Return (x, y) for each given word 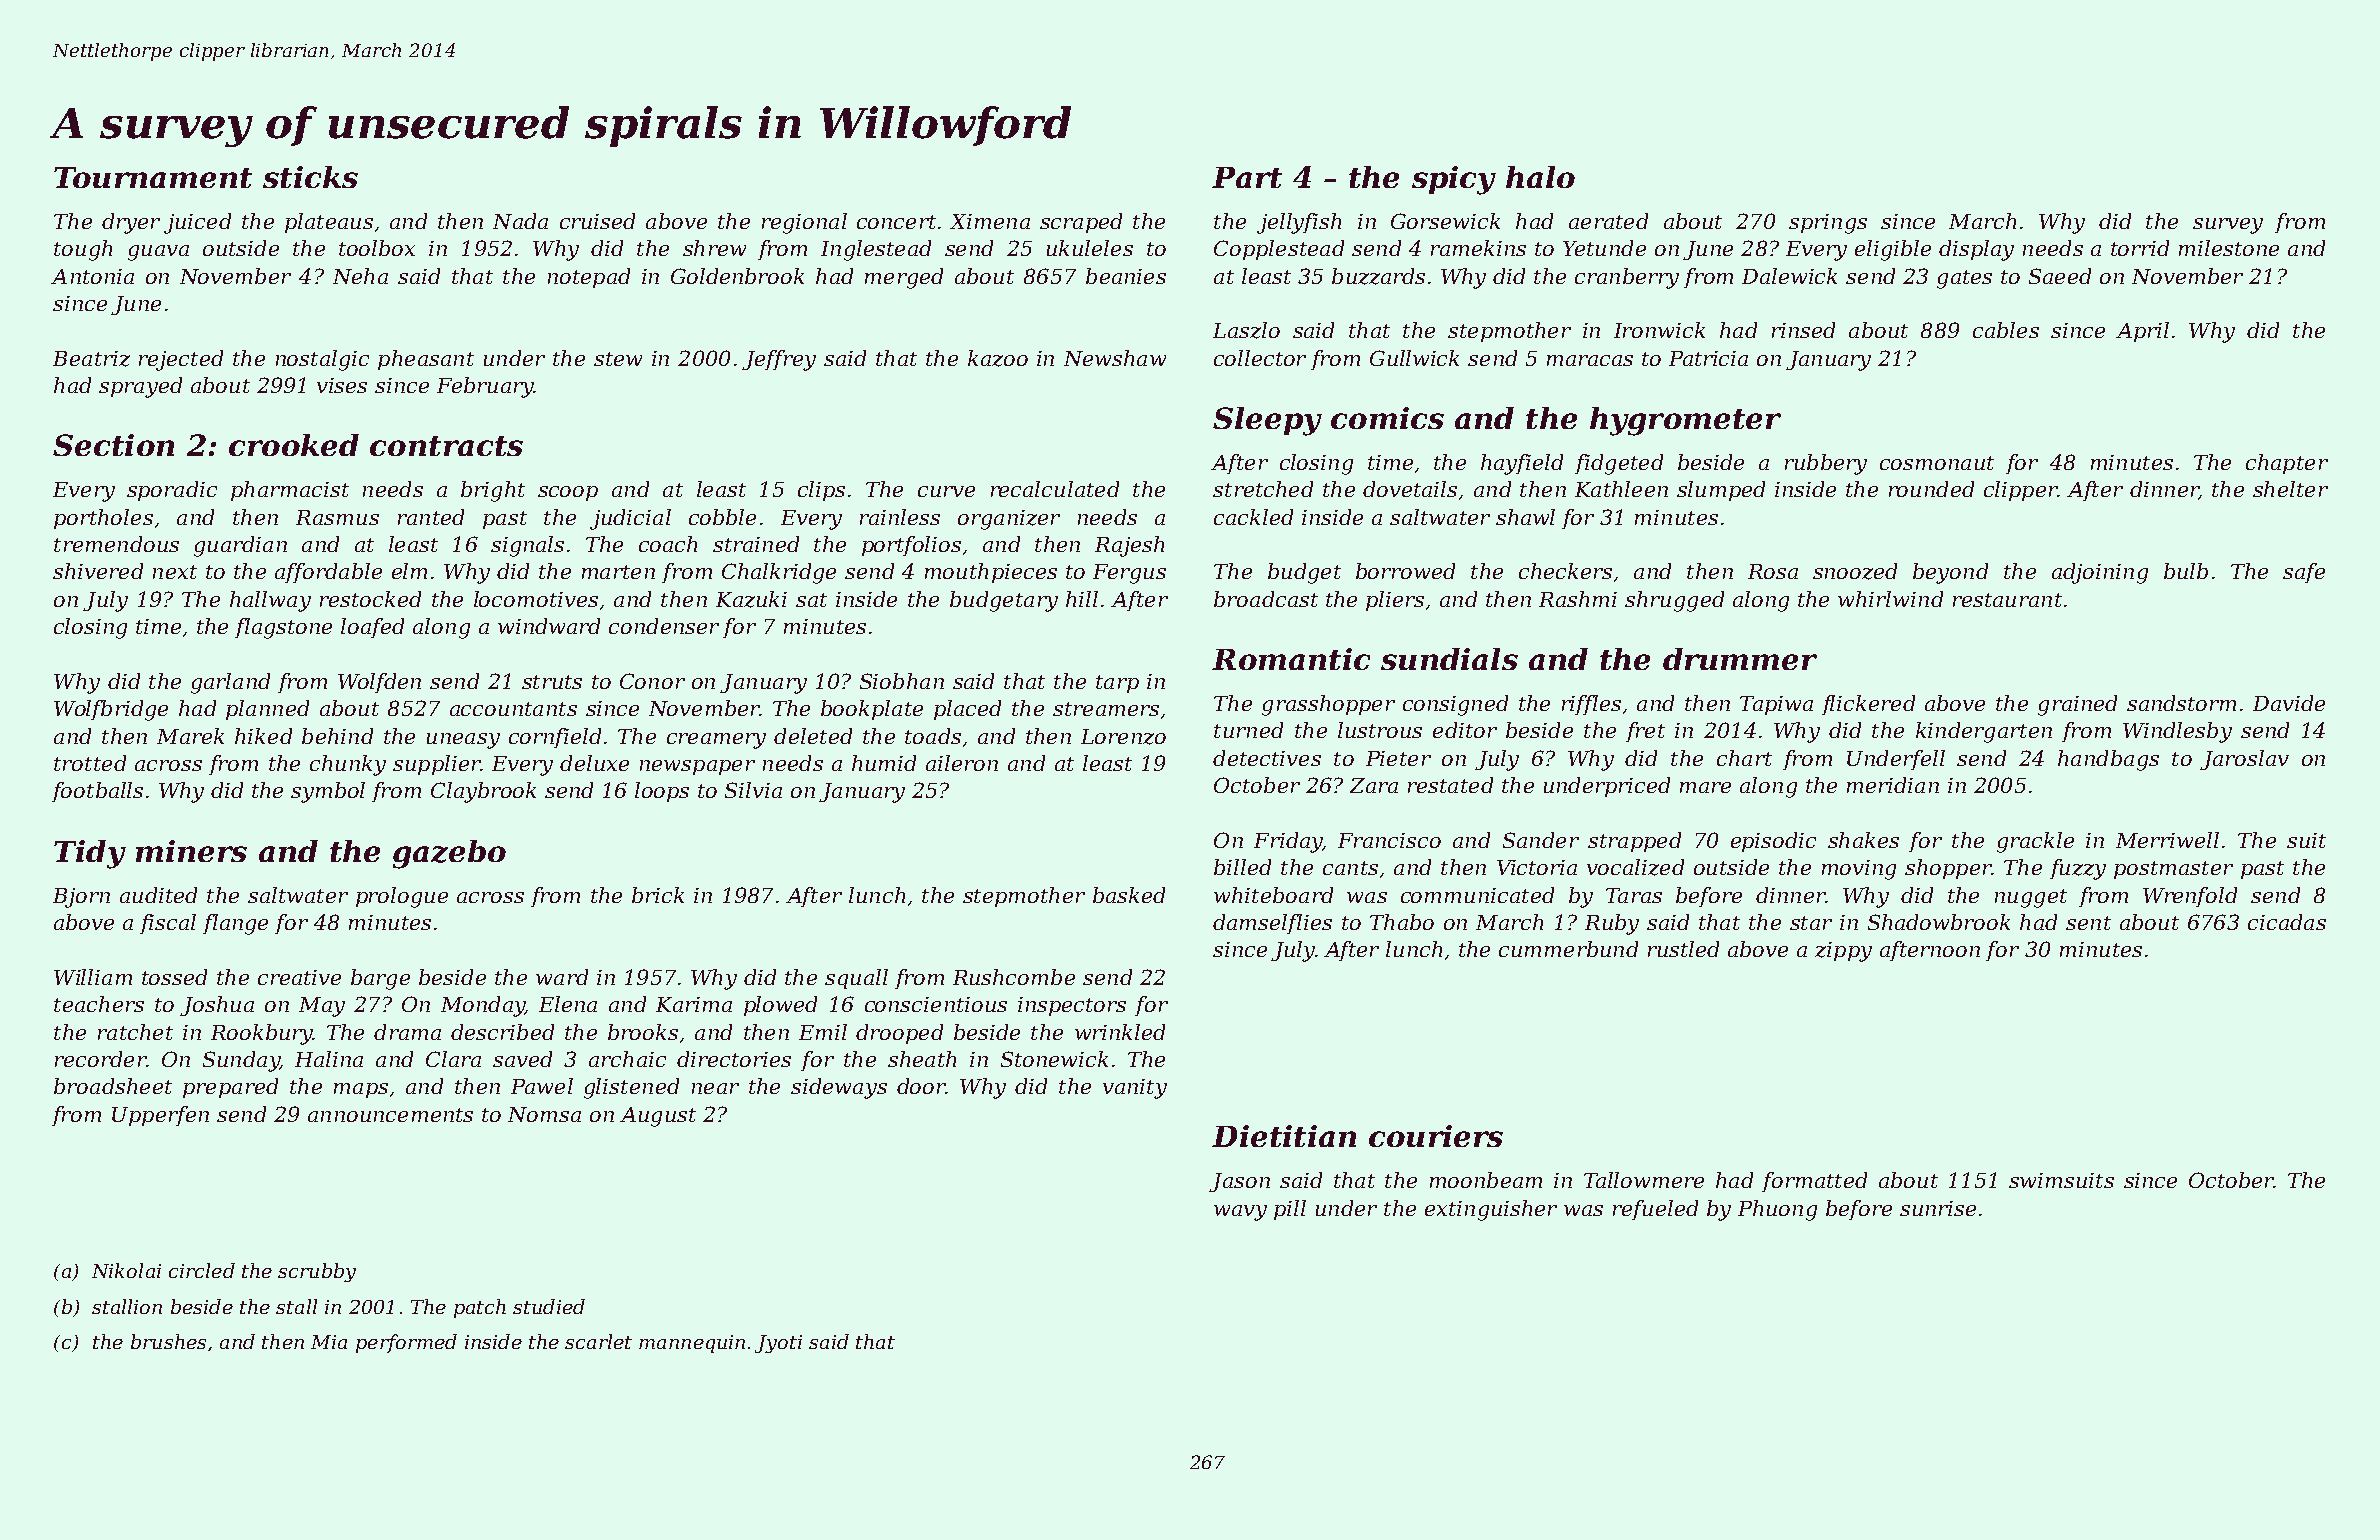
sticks (310, 177)
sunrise (1938, 1208)
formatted (1814, 1182)
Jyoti (778, 1344)
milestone (2229, 248)
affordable (328, 573)
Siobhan (902, 681)
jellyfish (1299, 223)
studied (549, 1306)
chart (1744, 758)
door (921, 1086)
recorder (100, 1059)
